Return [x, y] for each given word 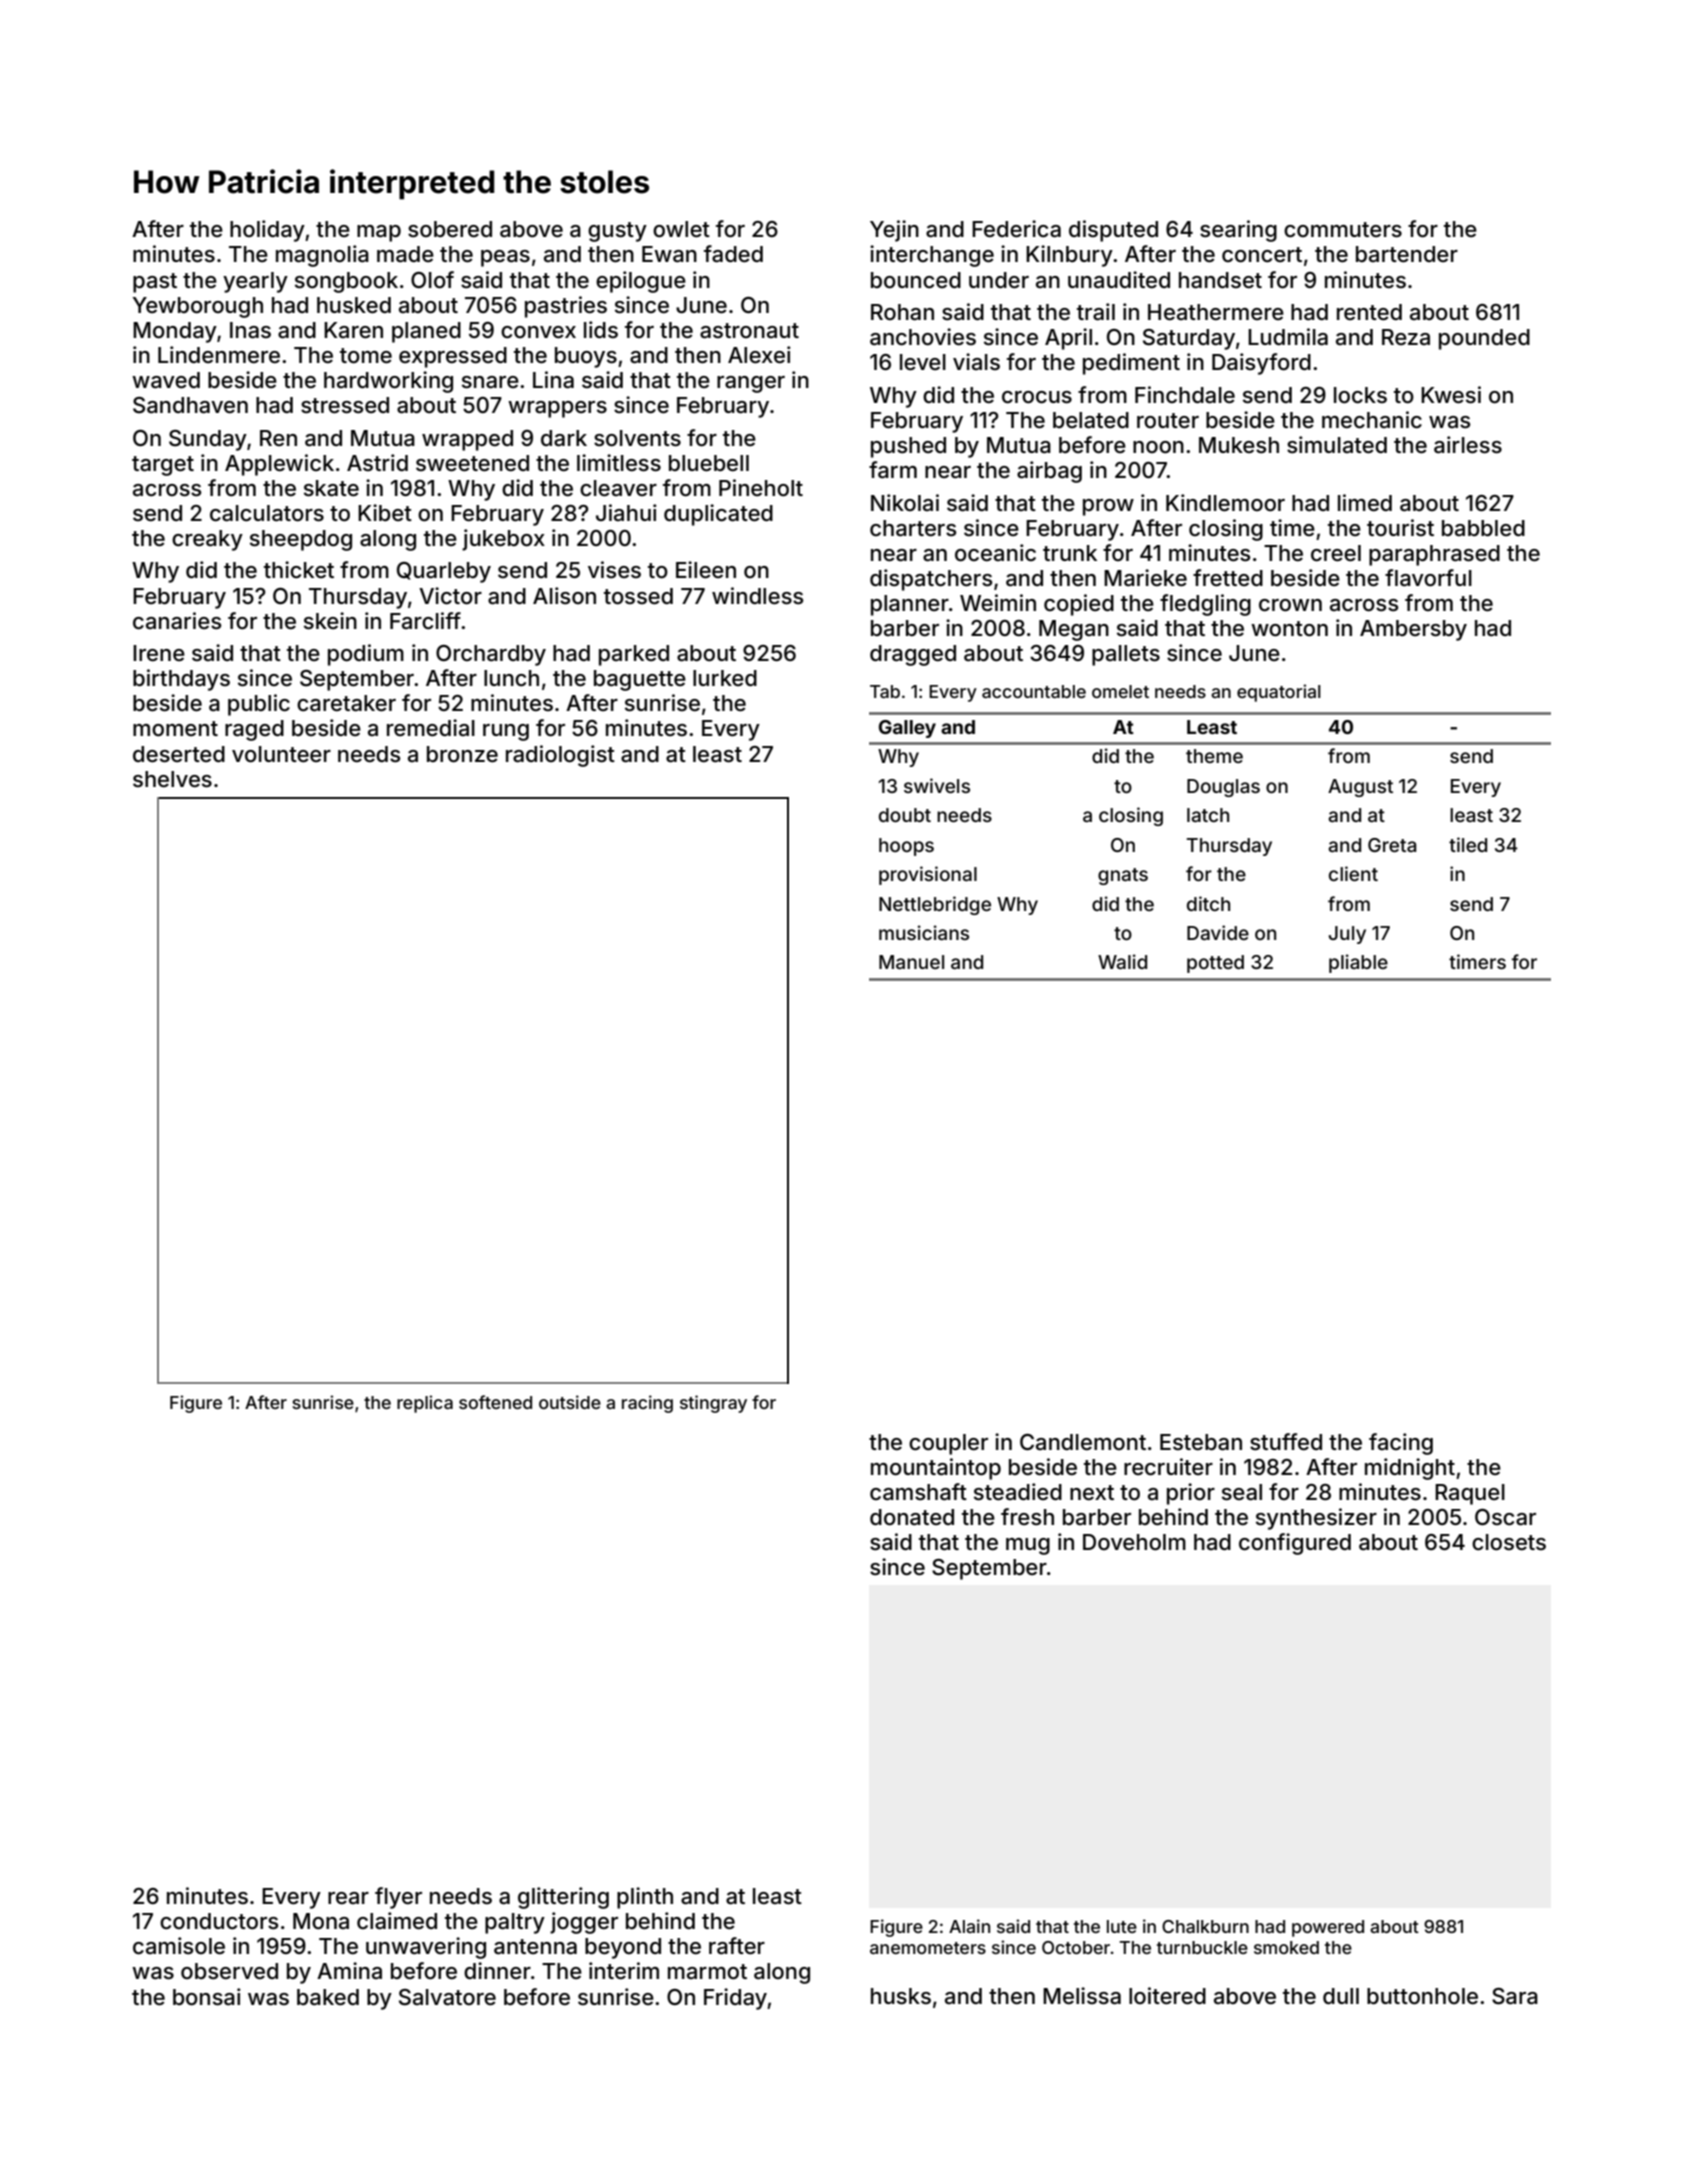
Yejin [894, 231]
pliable [1358, 963]
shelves [172, 779]
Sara [1515, 1996]
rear [348, 1898]
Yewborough [197, 307]
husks [901, 1996]
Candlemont [1083, 1442]
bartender [1407, 254]
